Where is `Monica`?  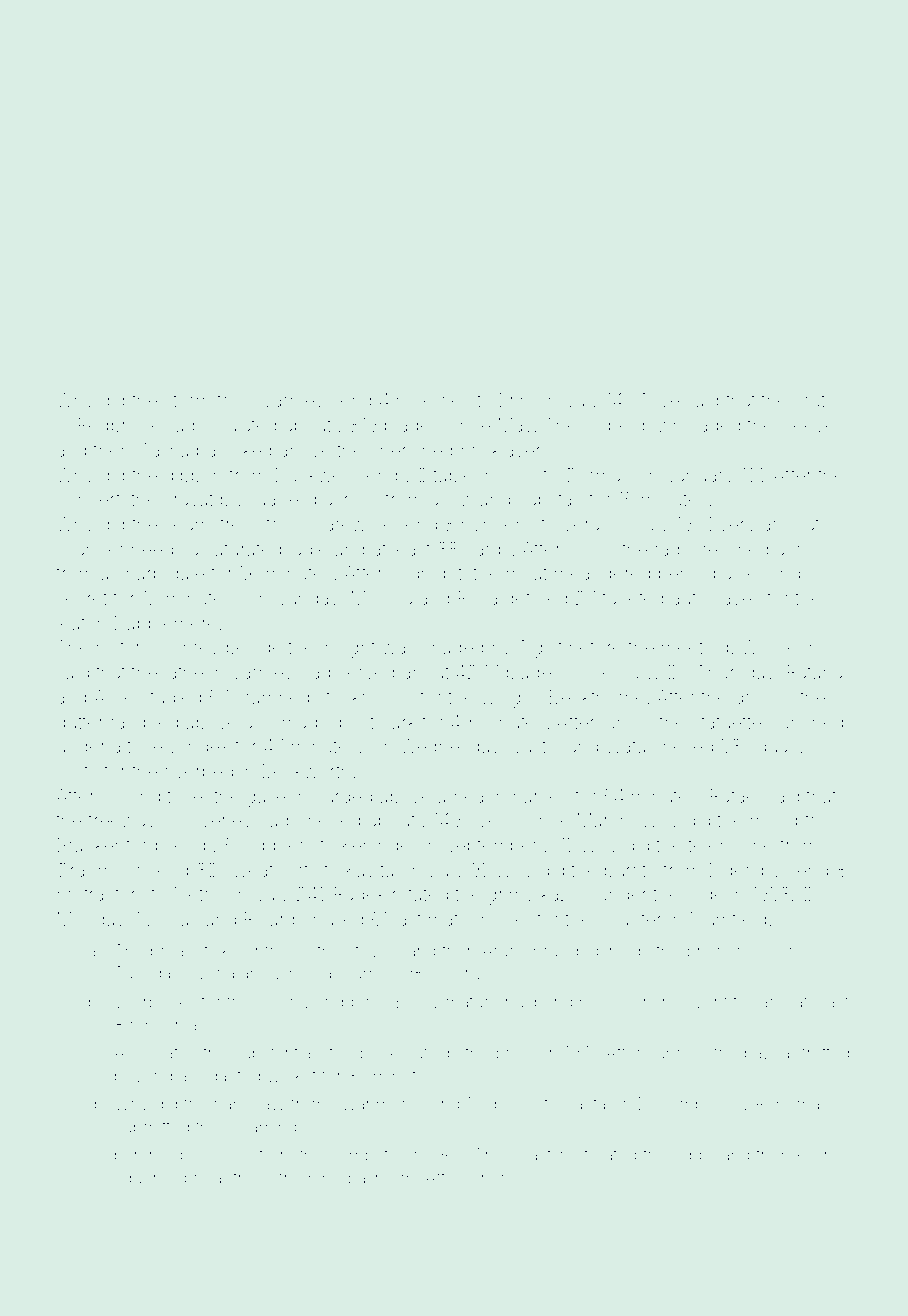 Monica is located at coordinates (382, 598).
